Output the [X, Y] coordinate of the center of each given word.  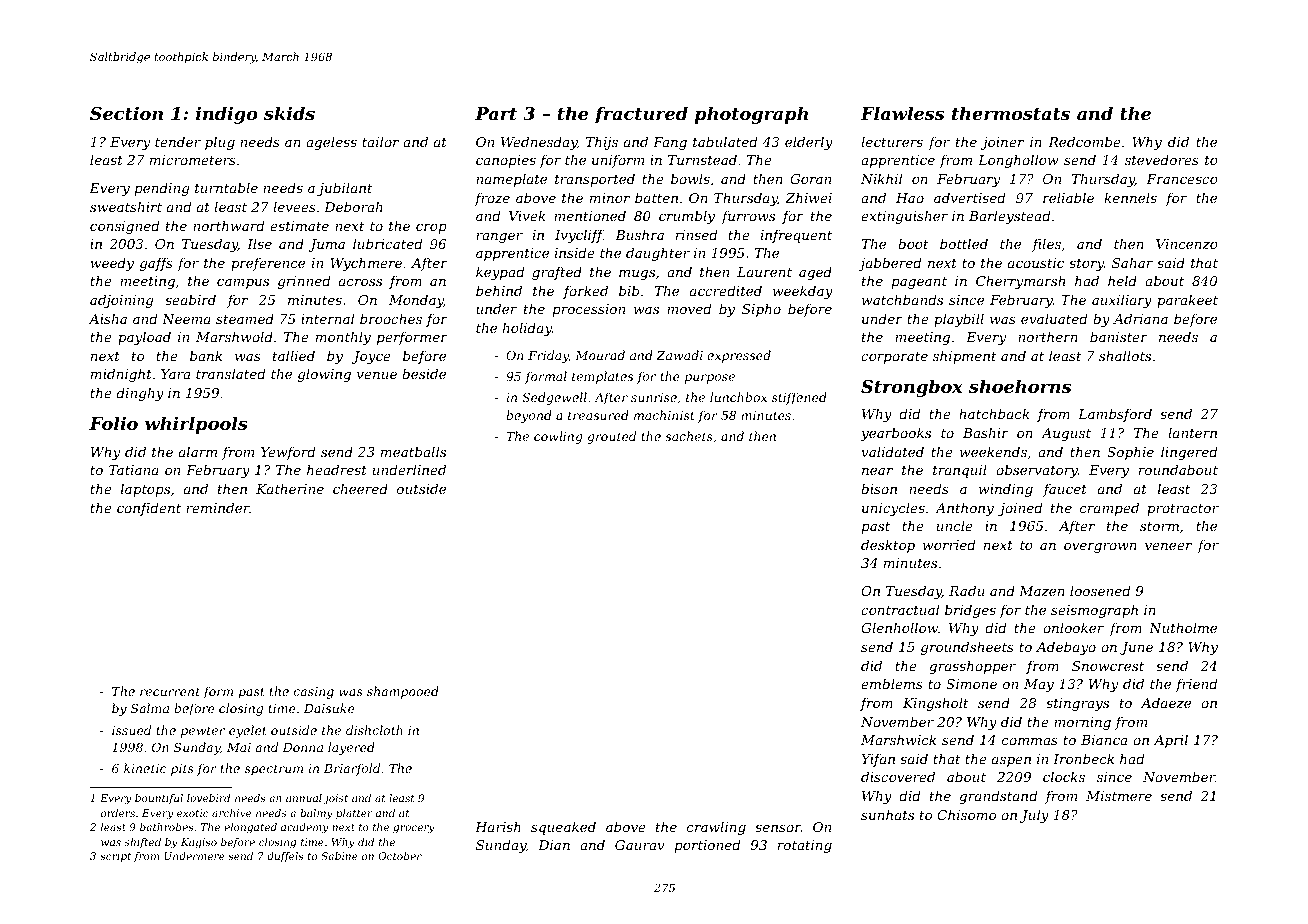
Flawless [902, 113]
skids [289, 113]
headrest [337, 469]
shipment [965, 357]
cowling [558, 437]
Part [496, 113]
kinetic [145, 768]
